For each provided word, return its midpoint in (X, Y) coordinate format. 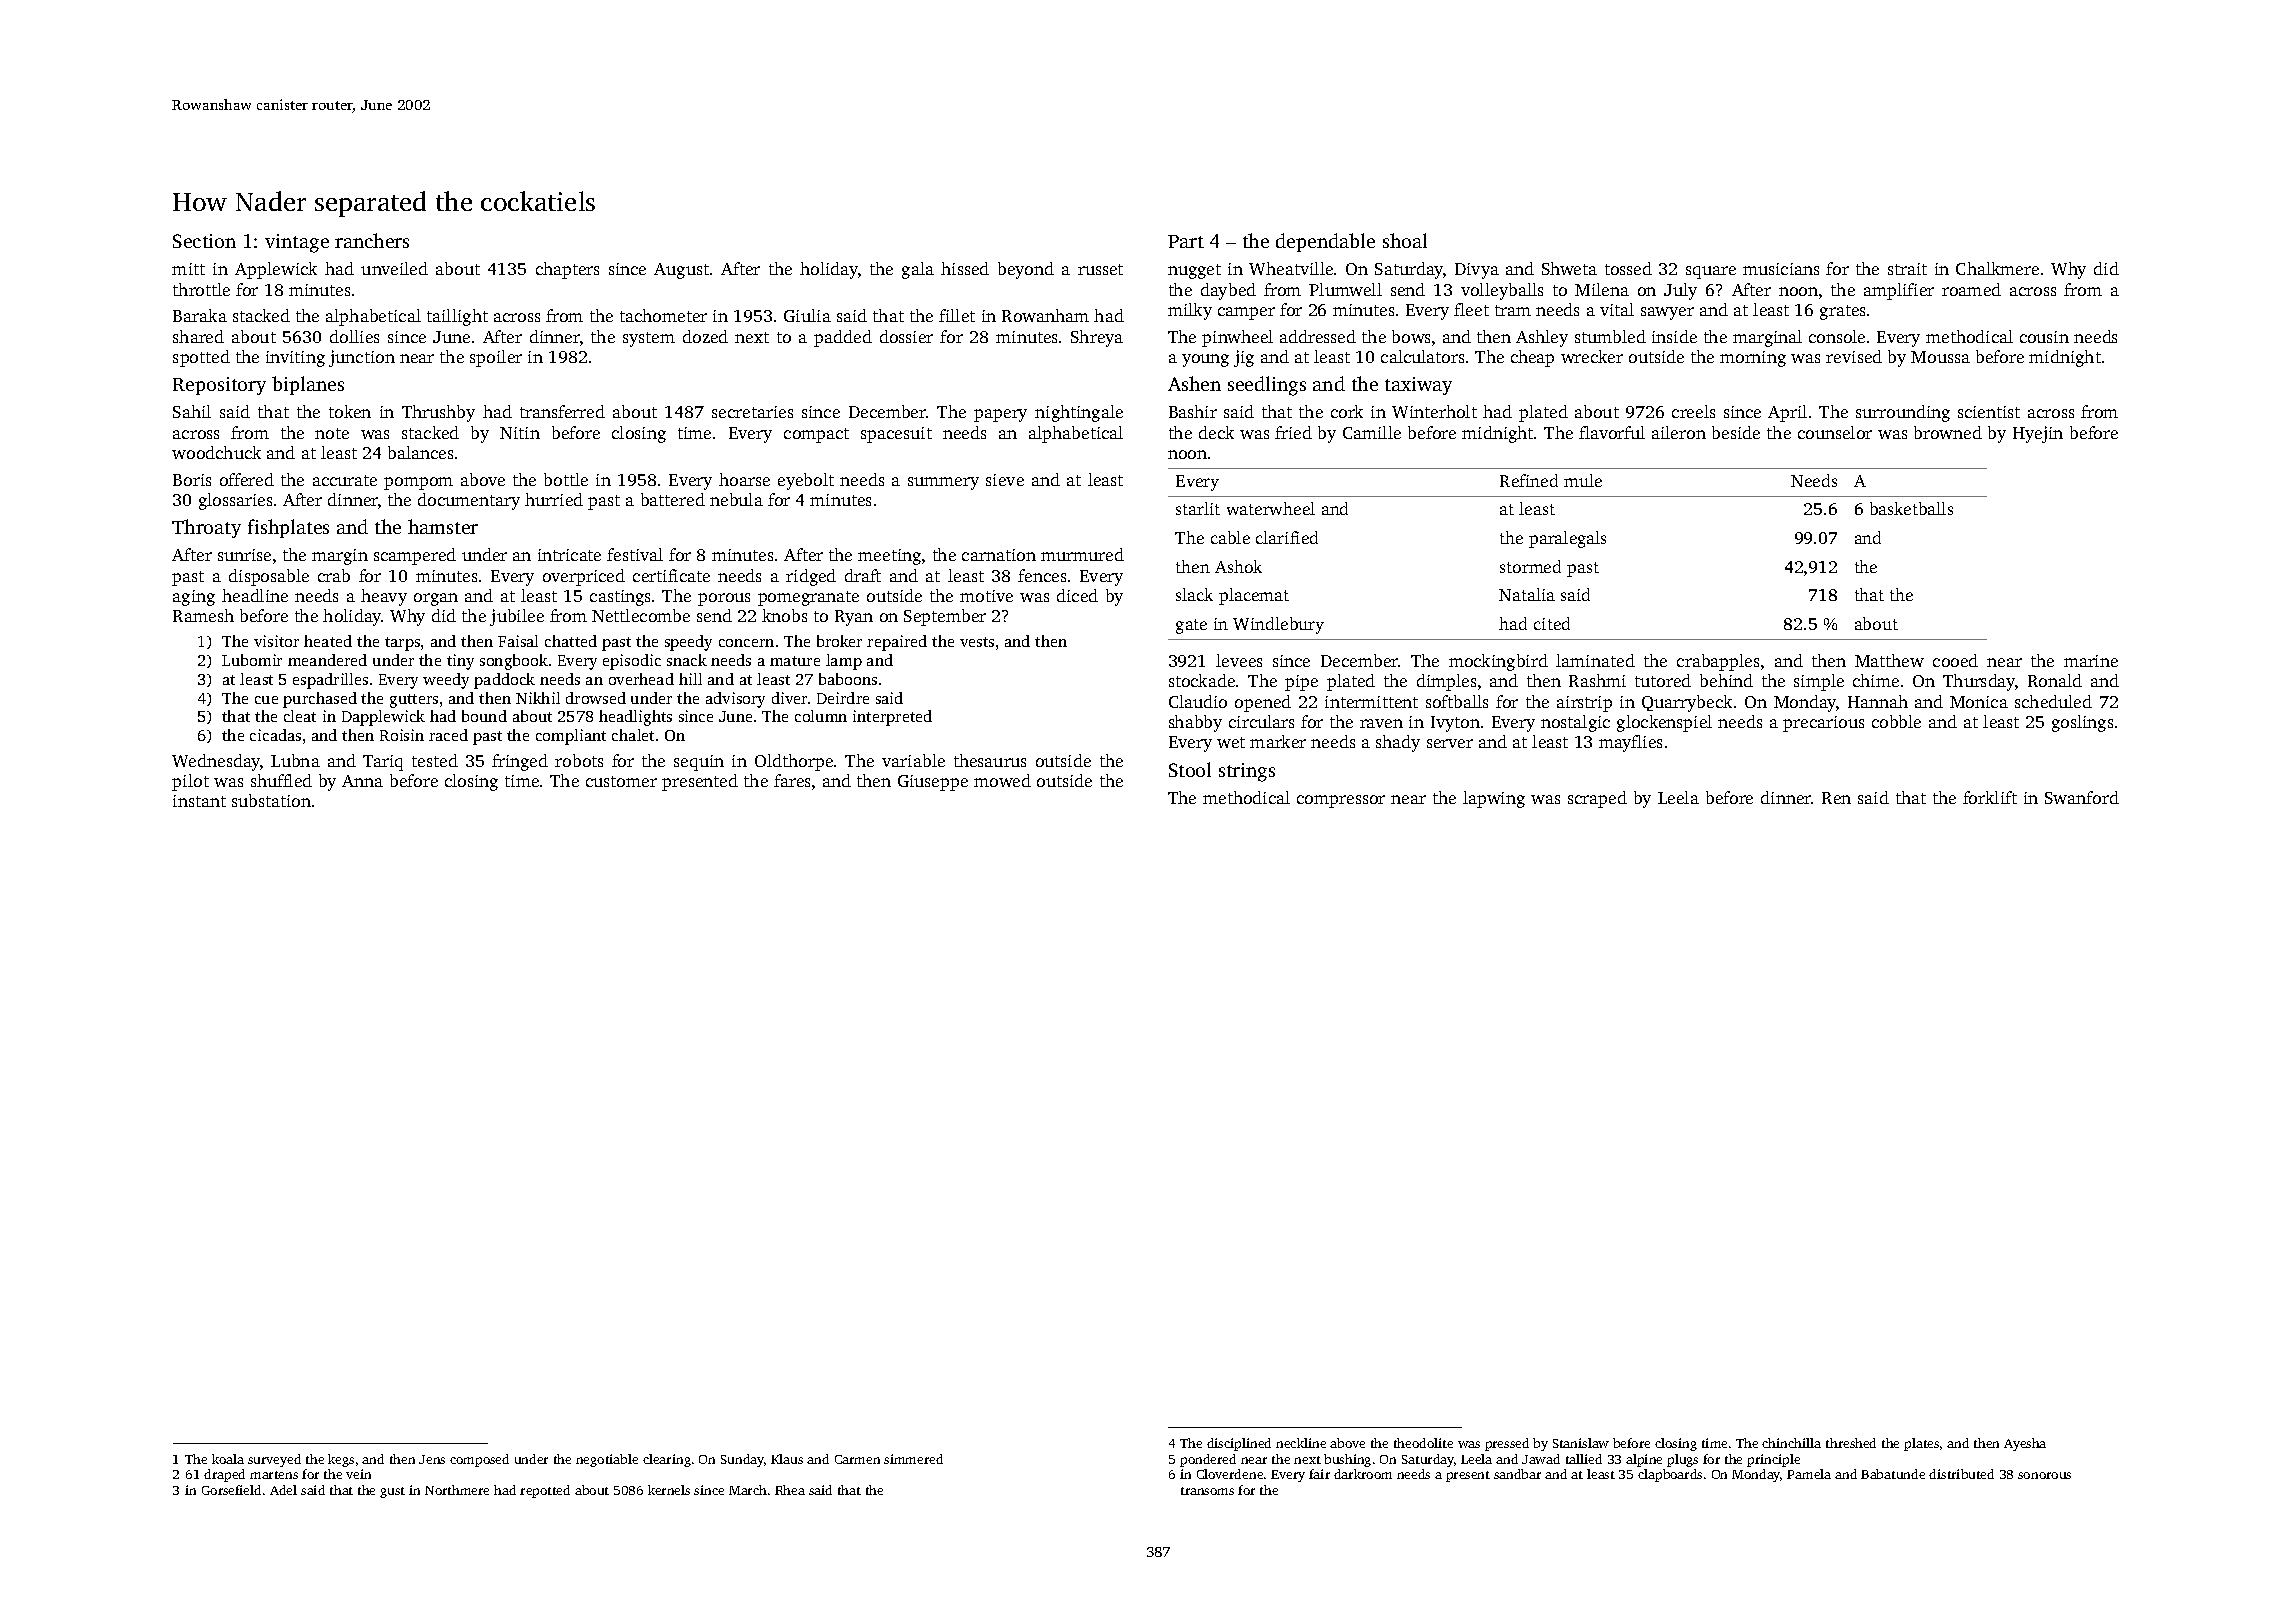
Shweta (1569, 268)
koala (228, 1459)
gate (1191, 626)
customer (621, 781)
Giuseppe (933, 783)
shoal (1405, 240)
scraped (1597, 799)
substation (271, 800)
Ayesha (2025, 1444)
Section (204, 241)
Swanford (2082, 797)
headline (255, 595)
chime (1876, 680)
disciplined (1239, 1444)
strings (1247, 772)
